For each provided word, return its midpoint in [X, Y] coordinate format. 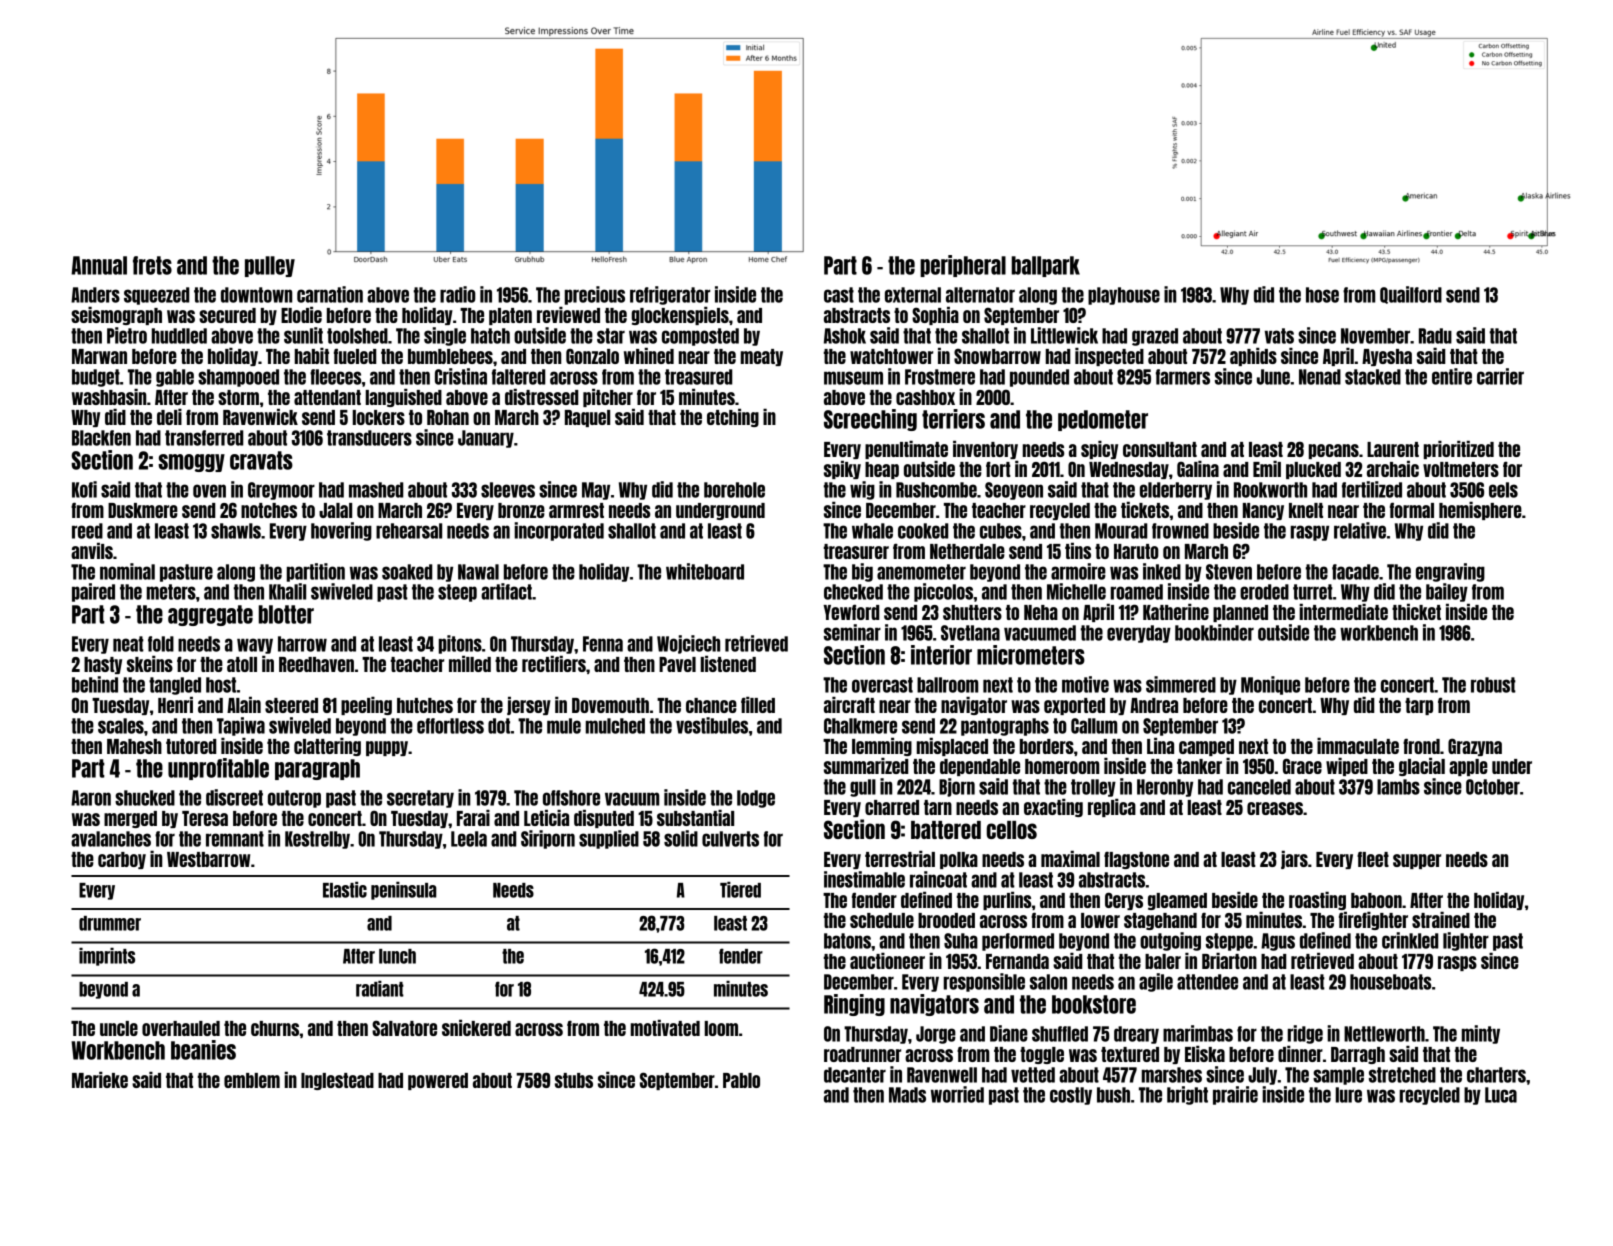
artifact [506, 591]
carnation [330, 294]
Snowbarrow [997, 356]
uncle [119, 1028]
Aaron [91, 798]
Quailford [1411, 295]
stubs [574, 1080]
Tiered [740, 890]
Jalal [335, 510]
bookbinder [1214, 632]
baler [1163, 961]
